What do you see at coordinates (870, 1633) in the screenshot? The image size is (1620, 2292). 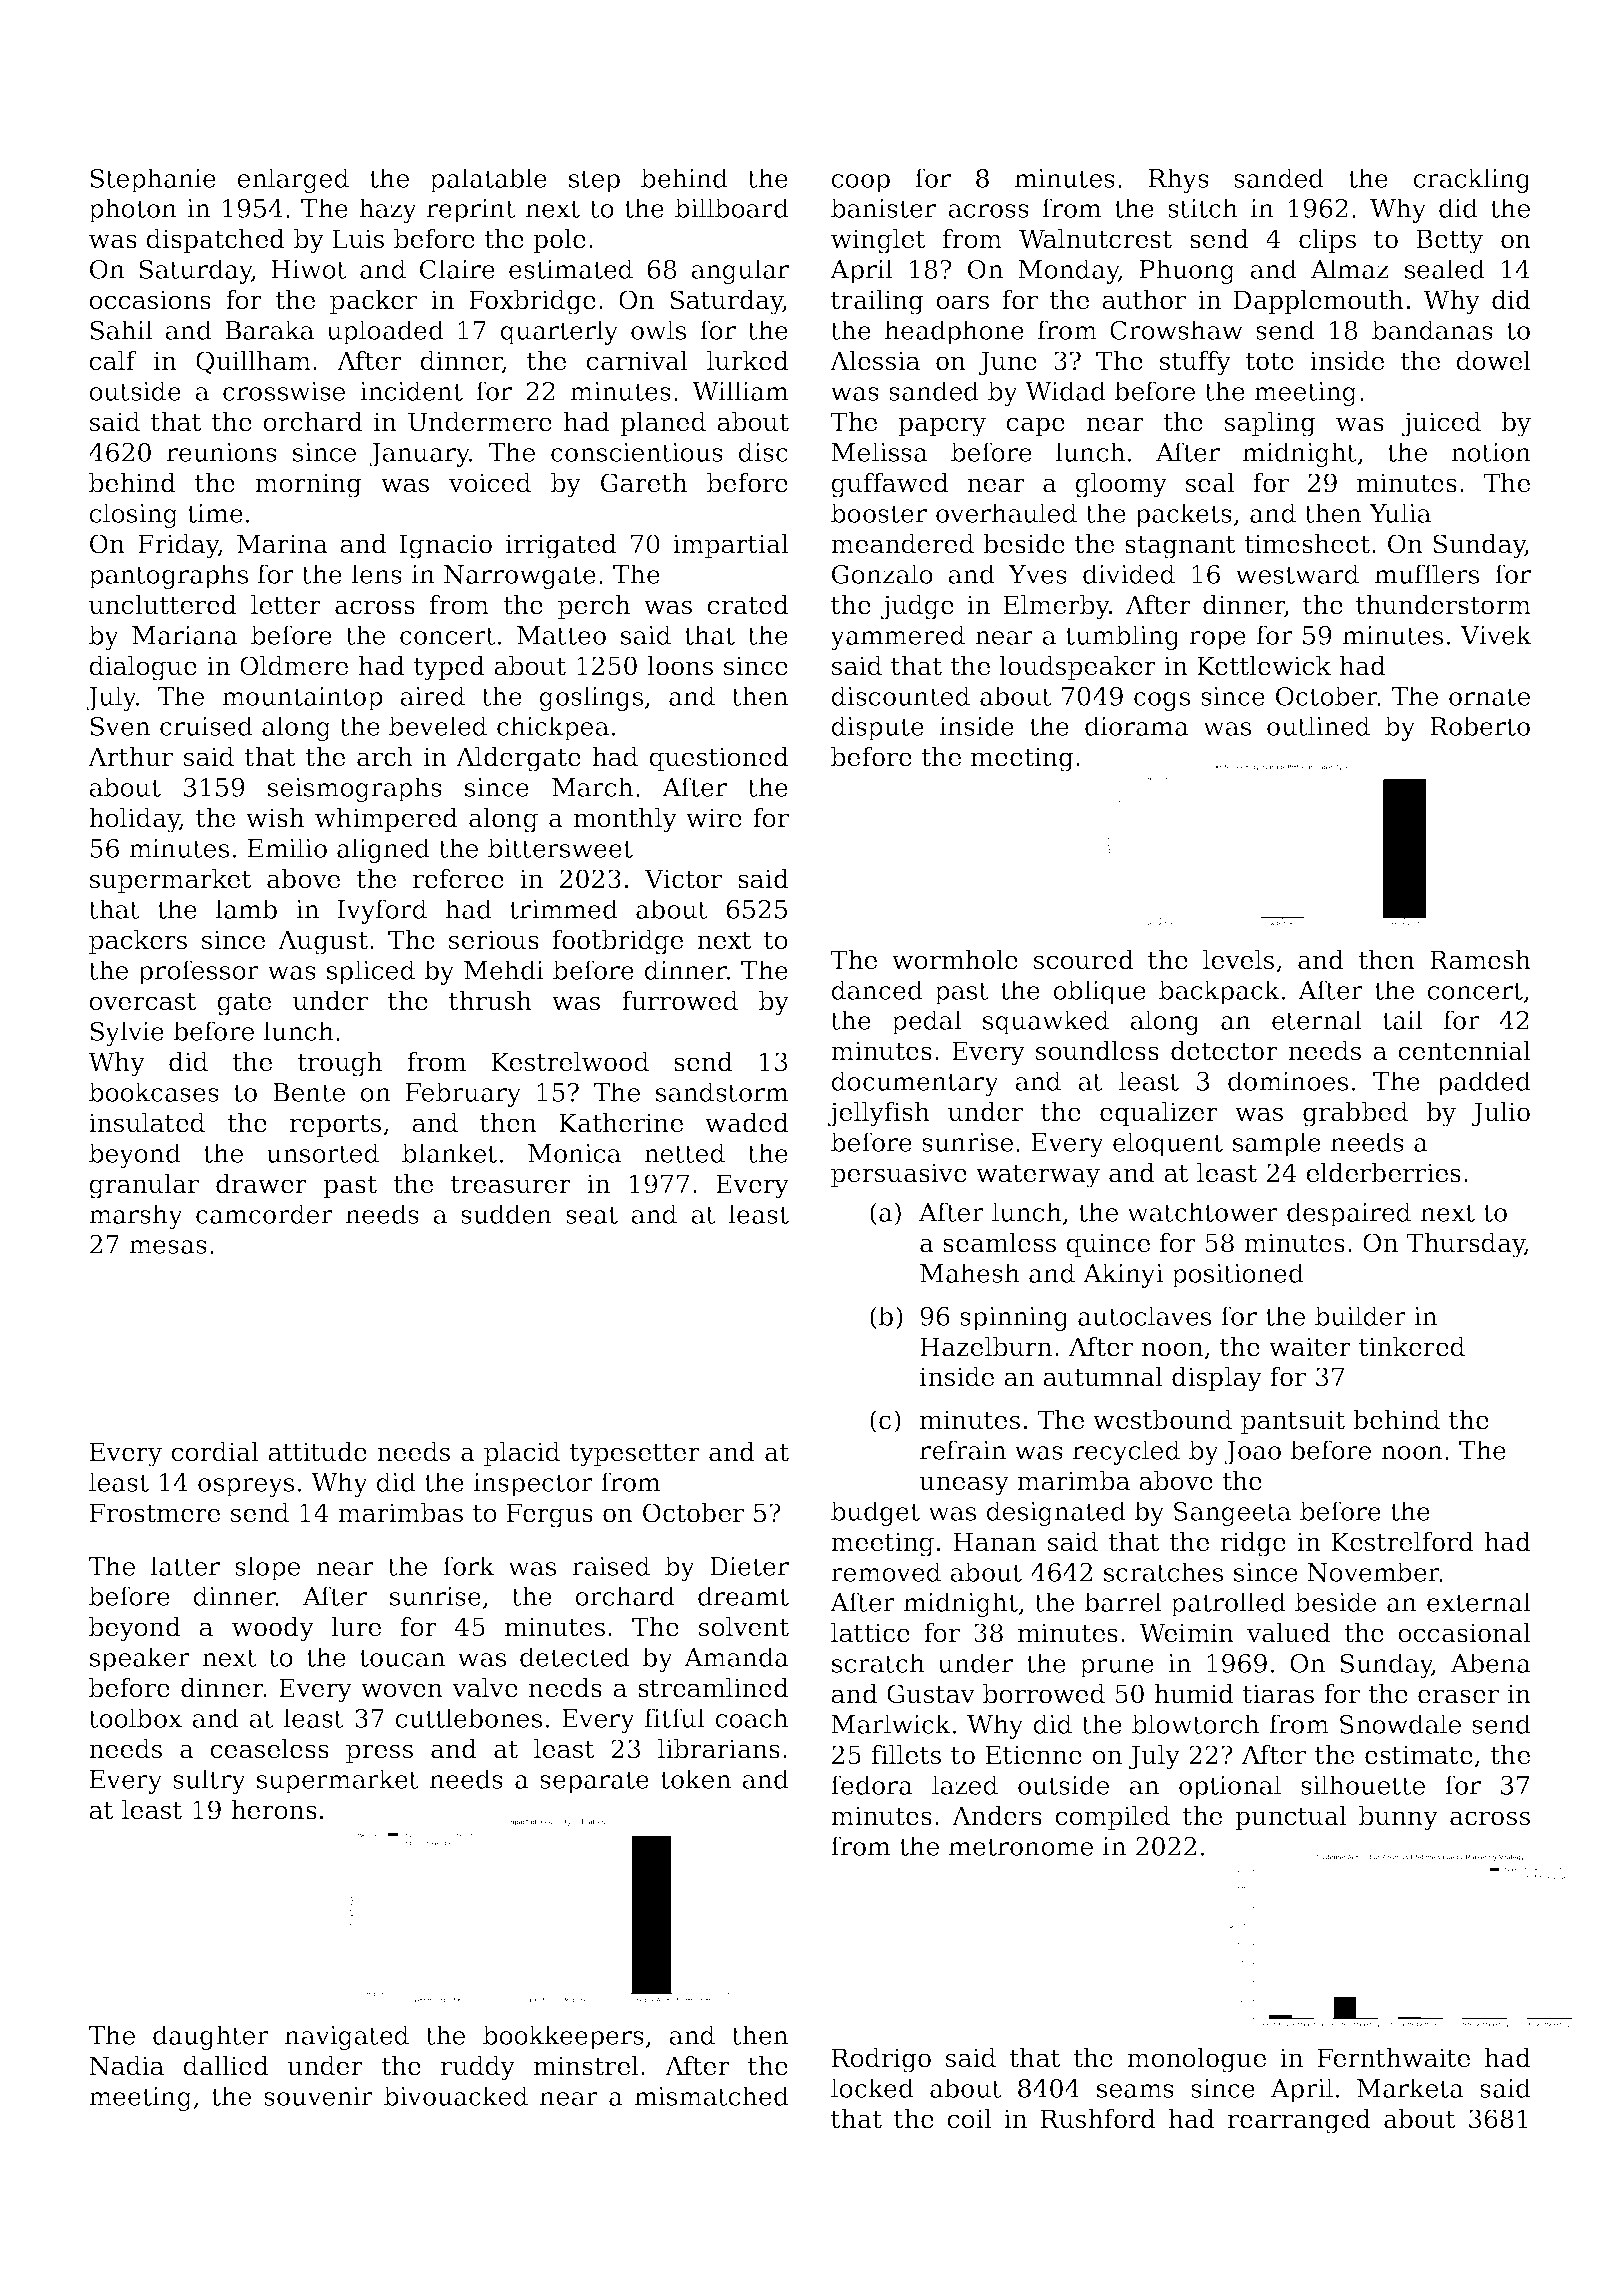 I see `lattice` at bounding box center [870, 1633].
